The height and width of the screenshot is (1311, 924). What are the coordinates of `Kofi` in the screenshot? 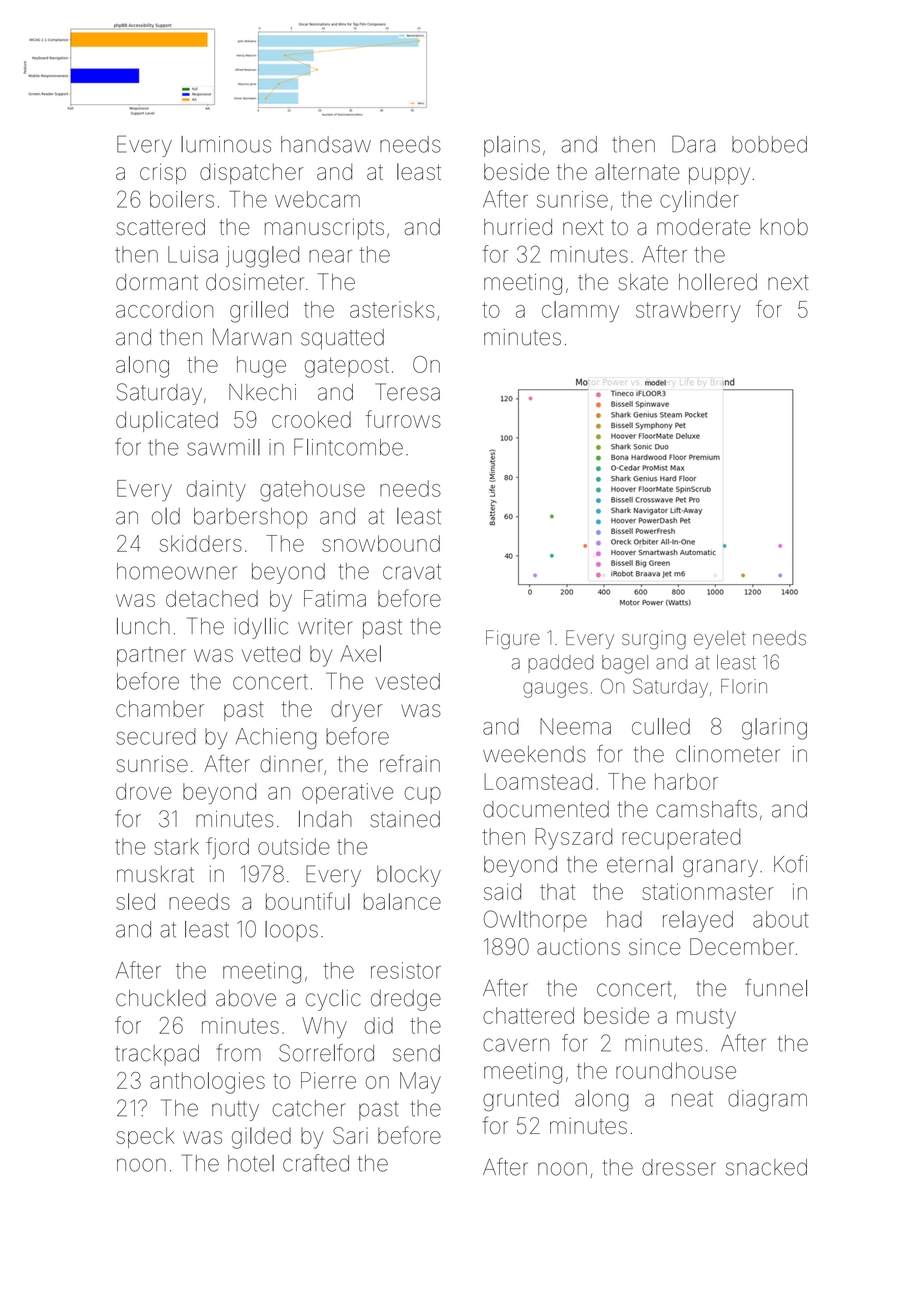 It's located at (790, 864).
